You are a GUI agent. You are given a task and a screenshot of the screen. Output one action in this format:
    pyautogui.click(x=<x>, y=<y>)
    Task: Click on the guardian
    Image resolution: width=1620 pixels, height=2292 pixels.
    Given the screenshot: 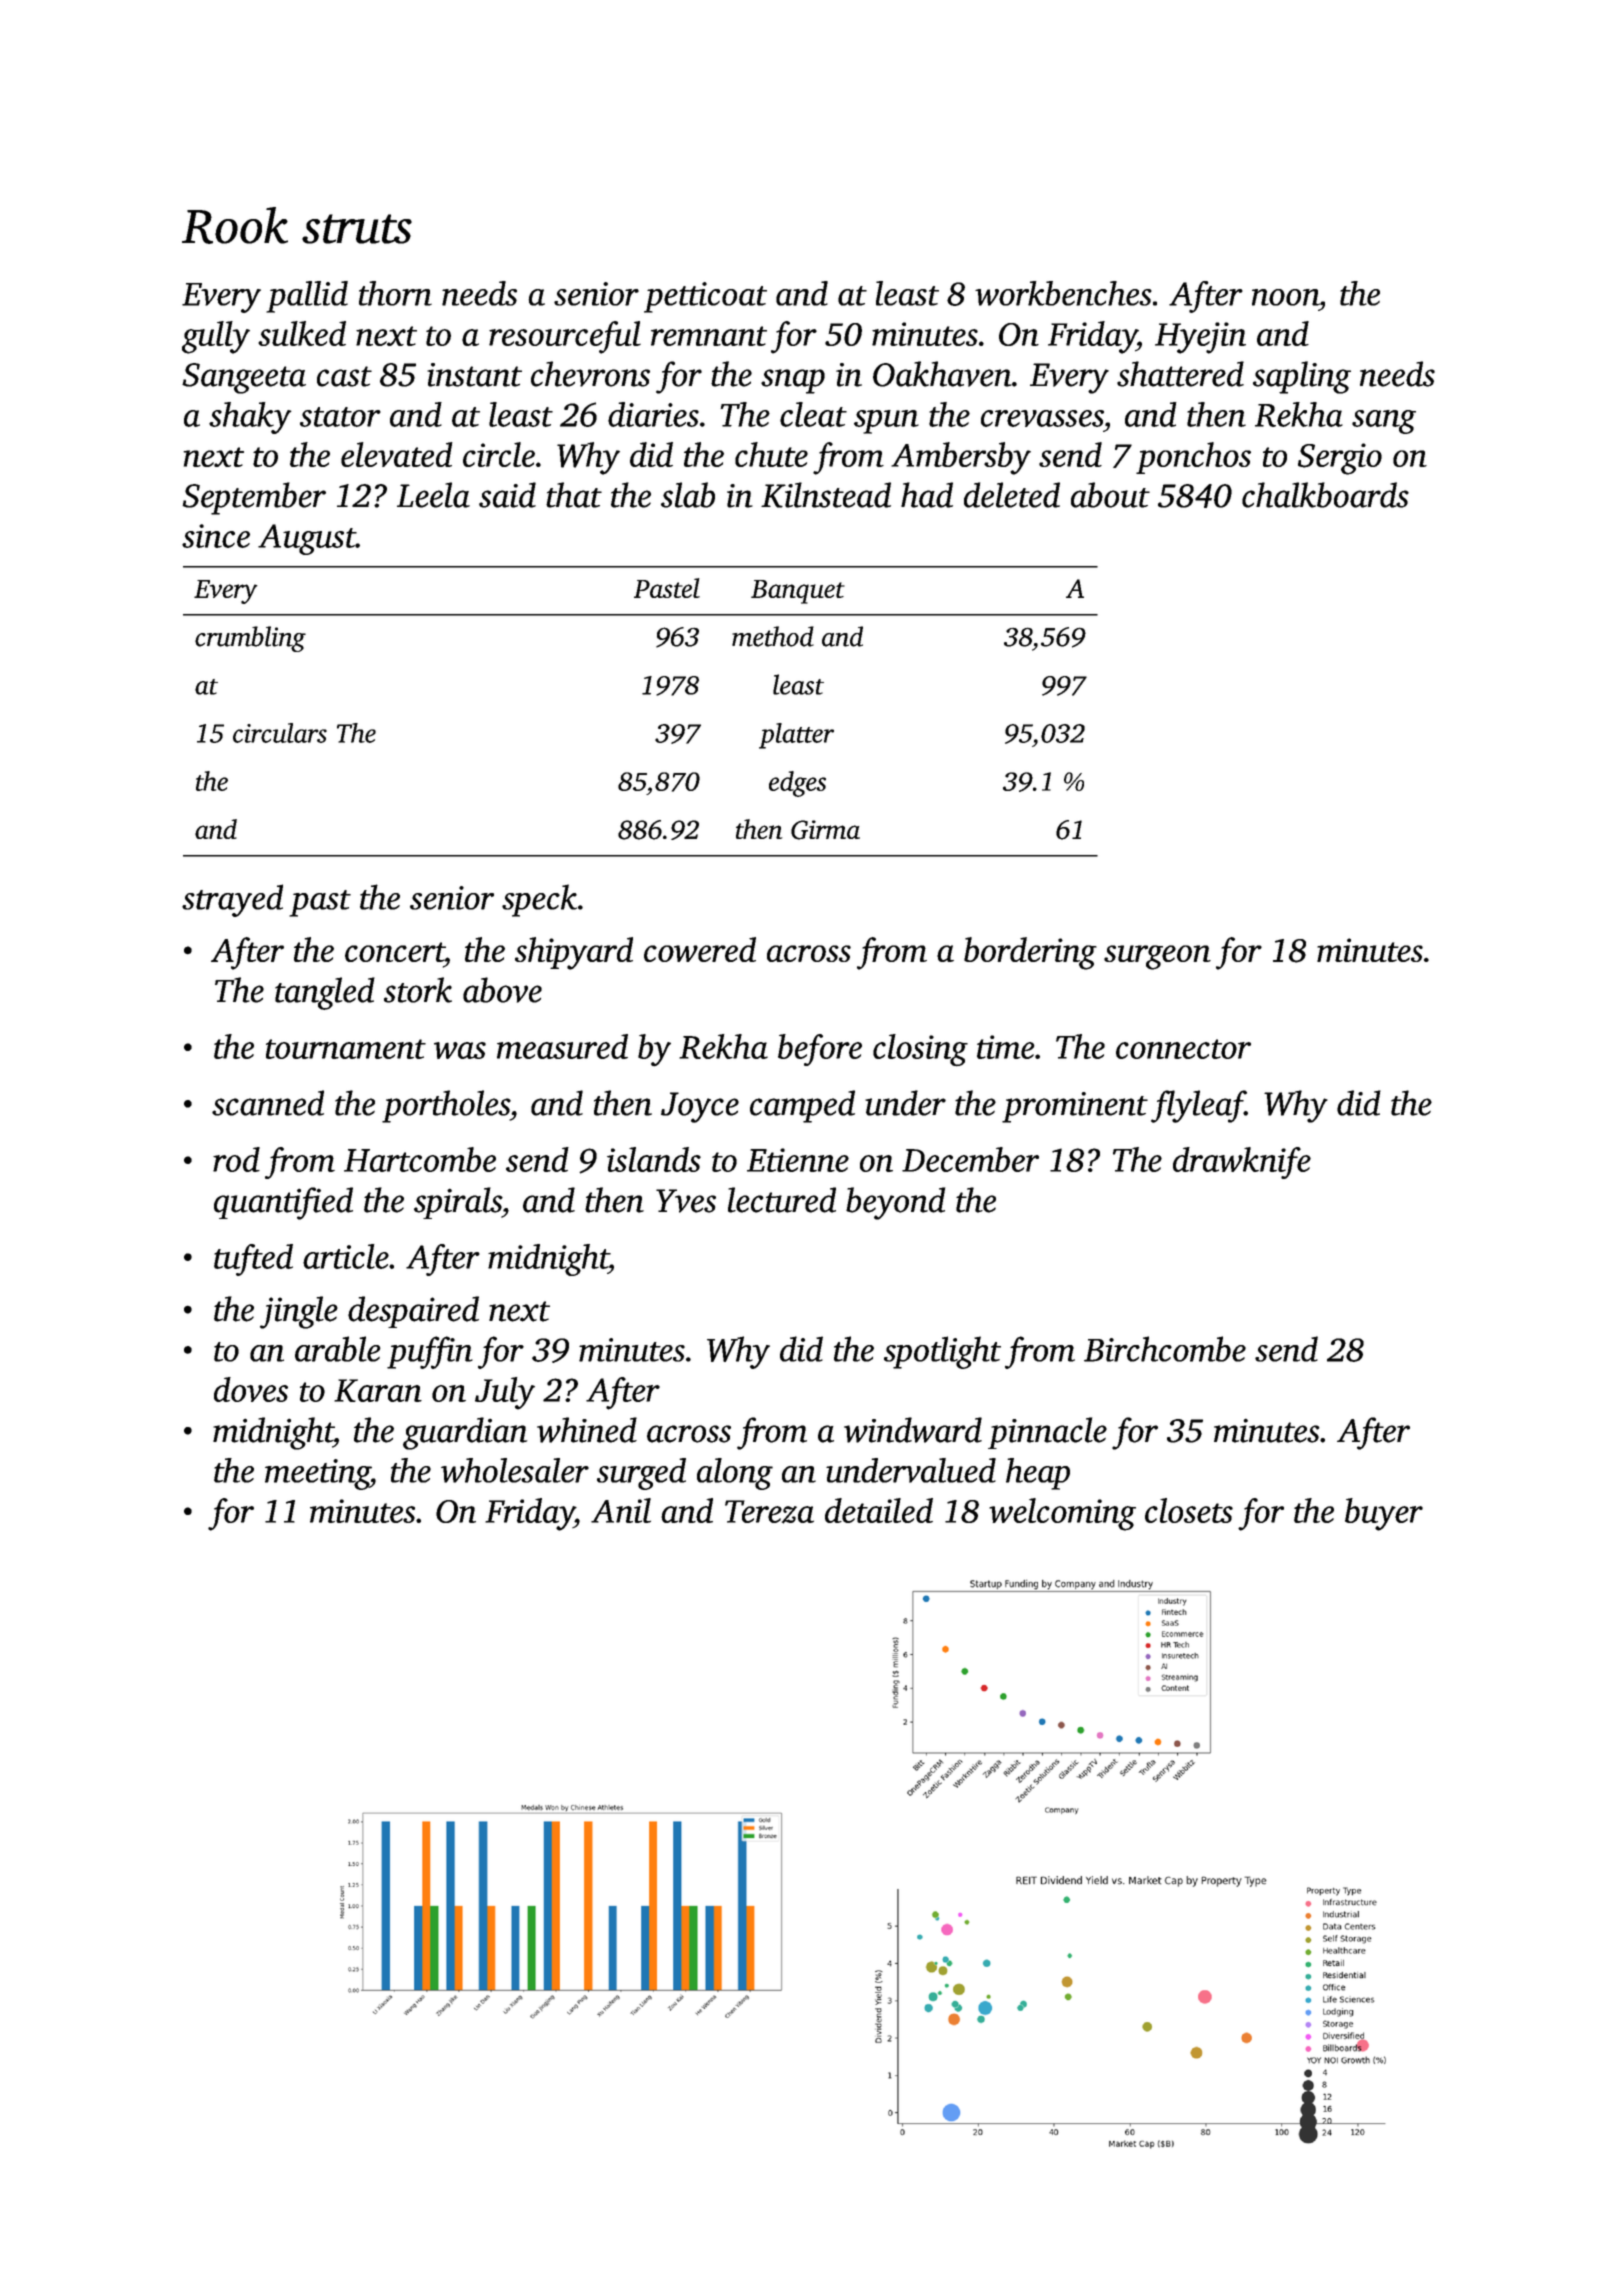 What is the action you would take?
    pyautogui.click(x=465, y=1433)
